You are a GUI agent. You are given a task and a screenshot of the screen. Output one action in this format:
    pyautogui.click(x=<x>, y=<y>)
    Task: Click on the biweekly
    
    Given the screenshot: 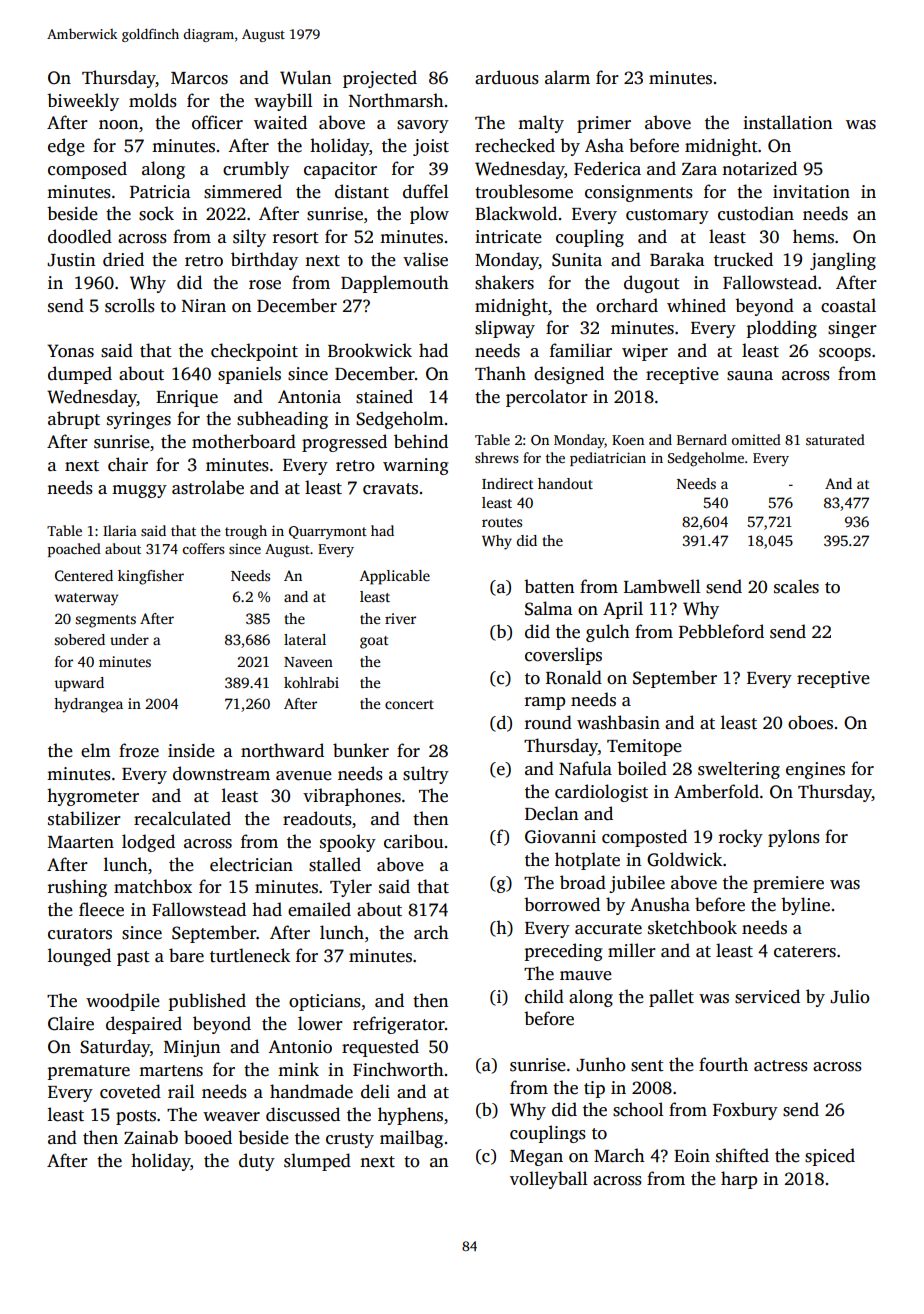 What is the action you would take?
    pyautogui.click(x=83, y=102)
